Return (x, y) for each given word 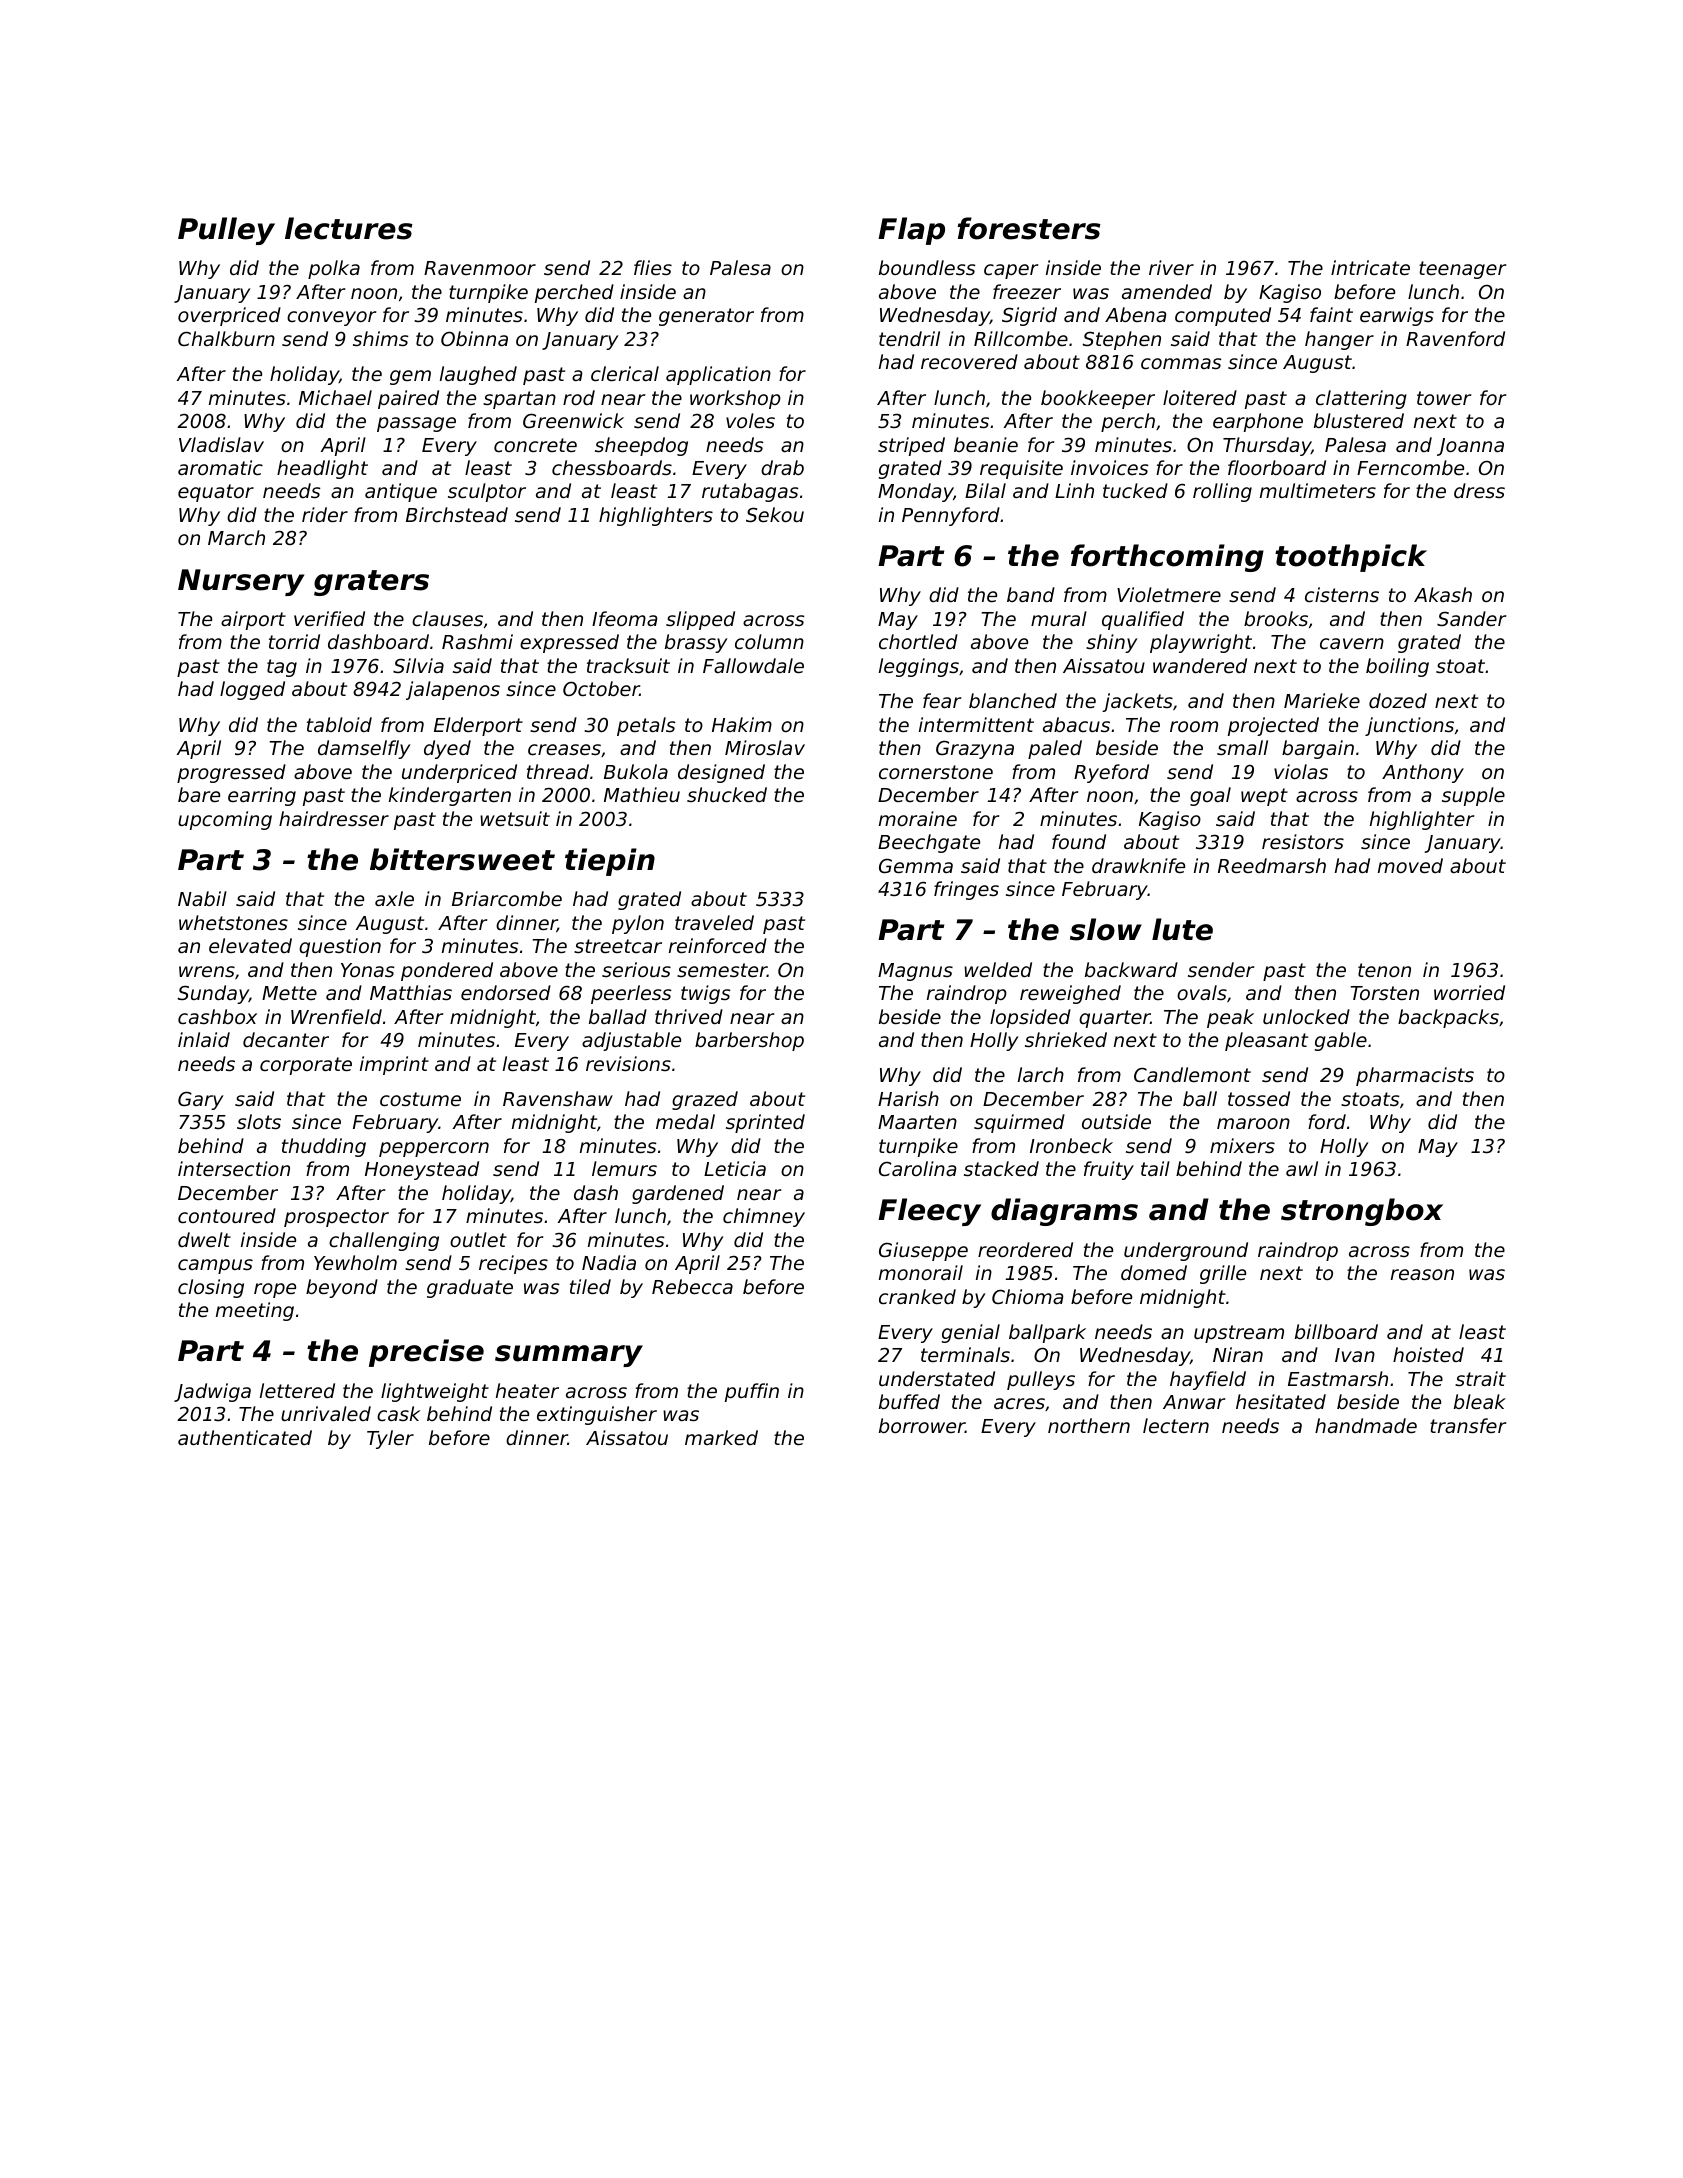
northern (1089, 1425)
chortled (918, 641)
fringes (966, 890)
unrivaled (326, 1413)
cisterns (1342, 594)
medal (685, 1121)
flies (653, 267)
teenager (1462, 270)
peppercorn (434, 1149)
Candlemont (1192, 1074)
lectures (349, 228)
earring (262, 796)
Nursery (241, 582)
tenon (1384, 970)
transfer (1468, 1425)
